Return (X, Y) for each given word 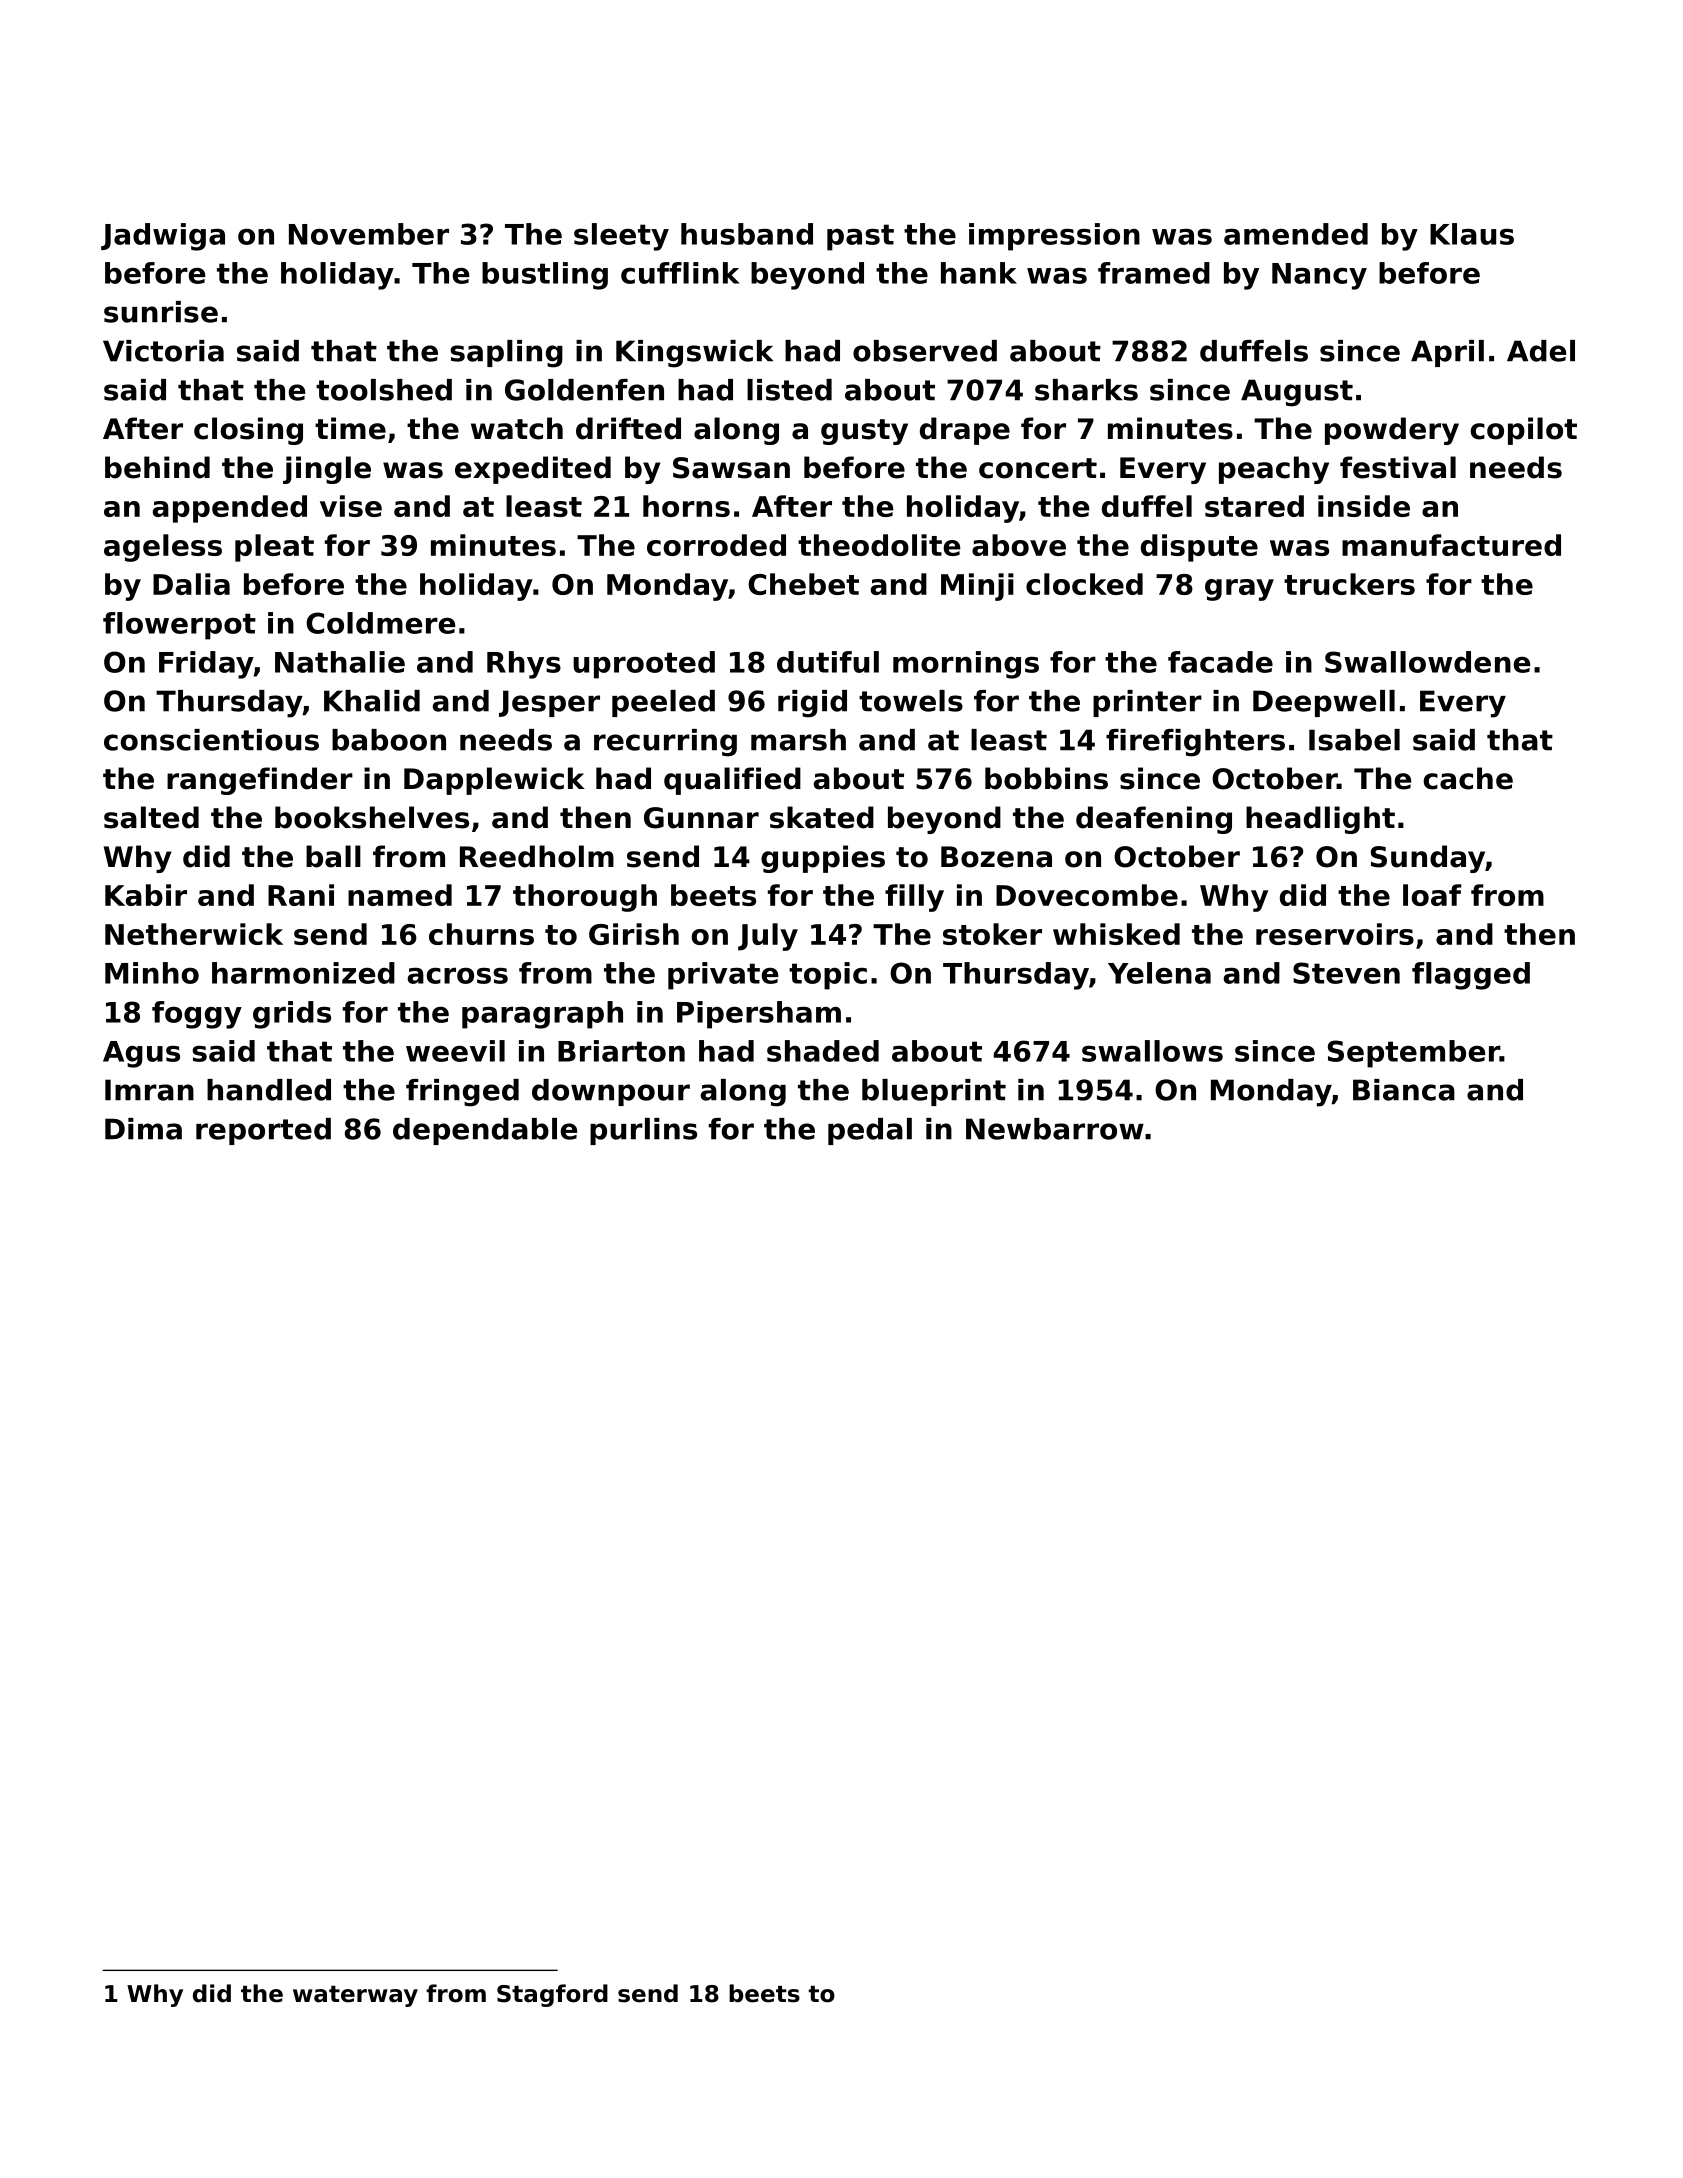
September (1414, 1054)
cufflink (680, 273)
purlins (643, 1131)
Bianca (1404, 1090)
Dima (143, 1129)
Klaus (1472, 234)
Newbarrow (1055, 1129)
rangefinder (260, 781)
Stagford (552, 1995)
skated (822, 817)
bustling (545, 276)
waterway (355, 1996)
